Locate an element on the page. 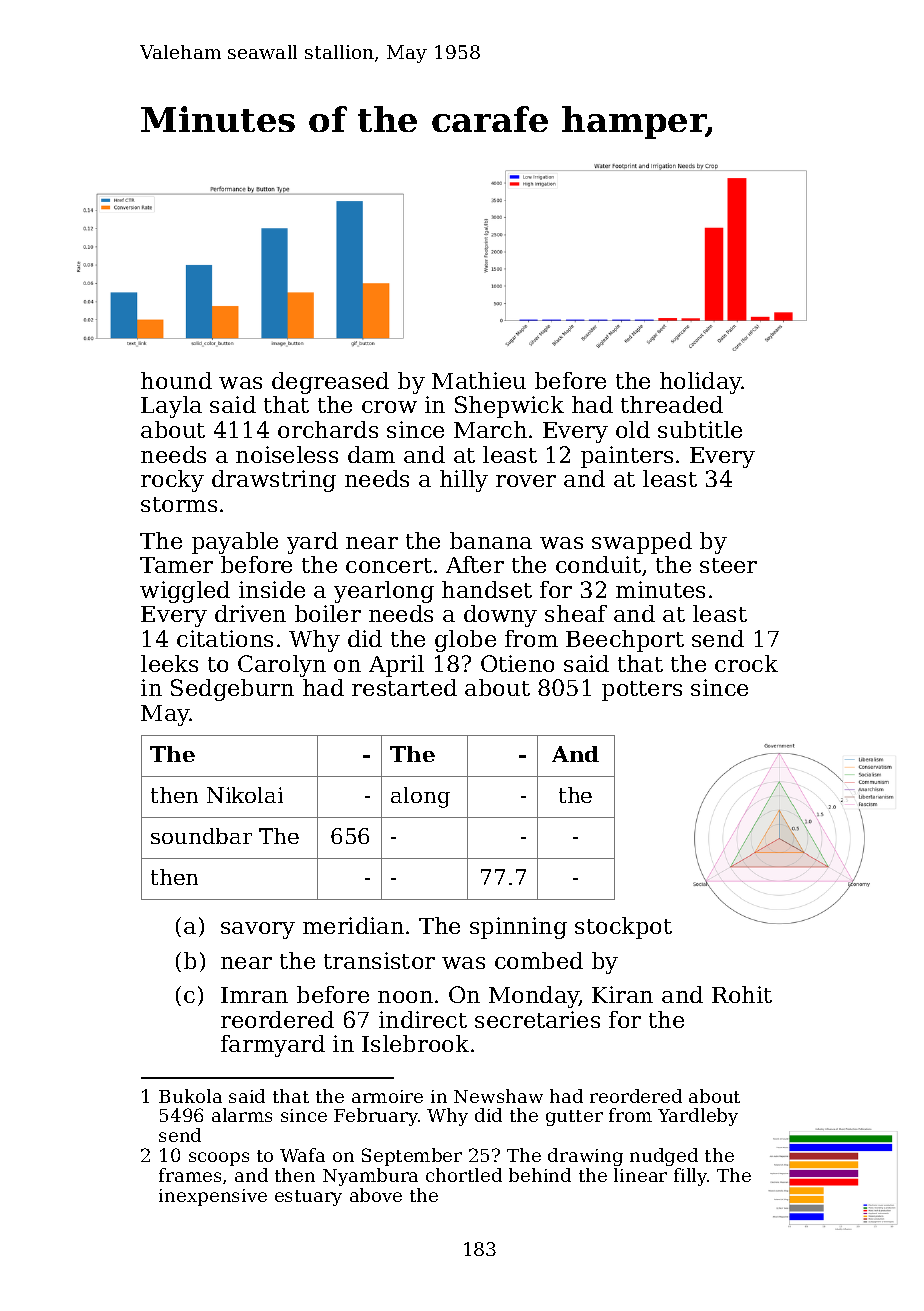  meridian is located at coordinates (353, 925).
